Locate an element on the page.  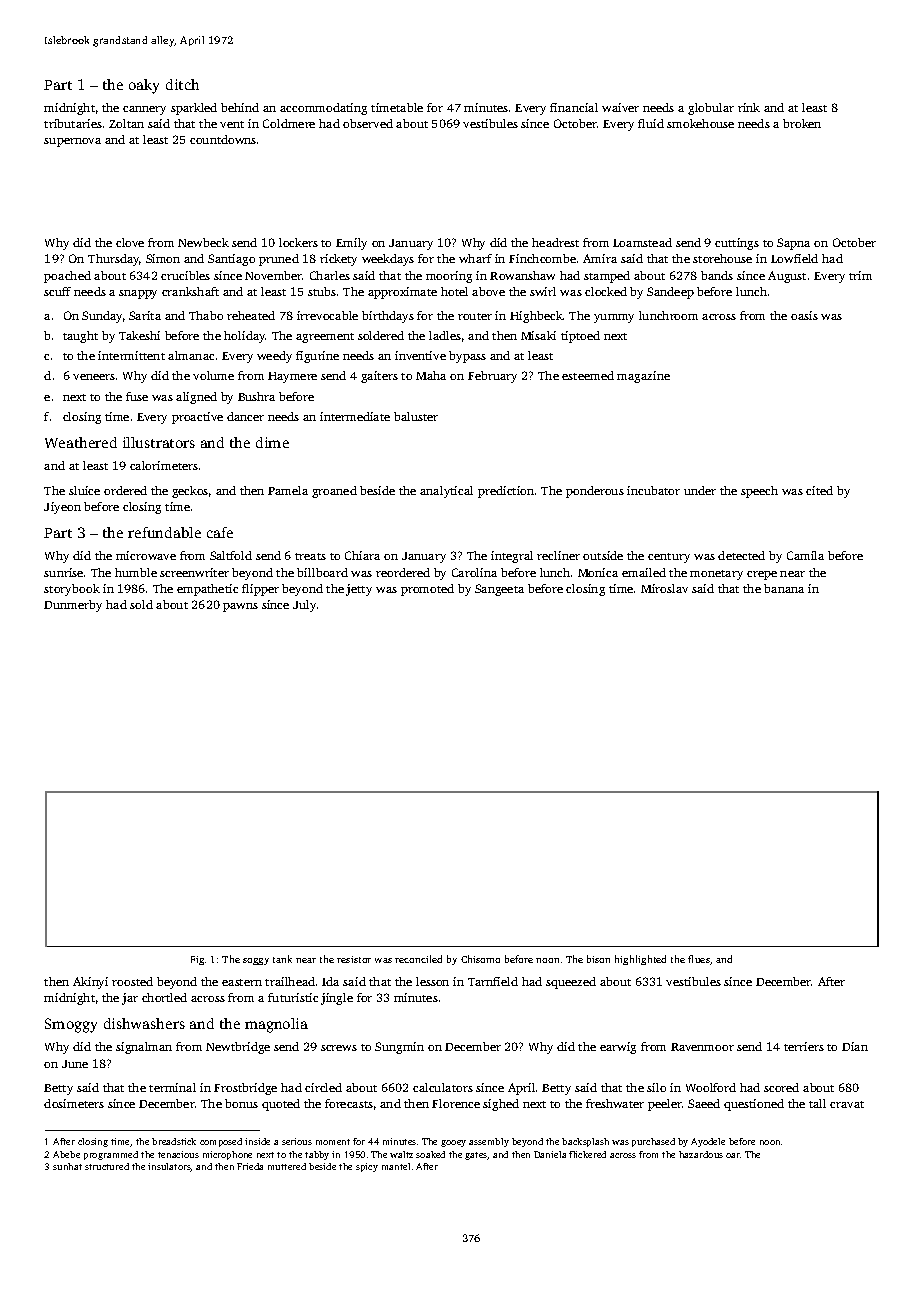
incubator is located at coordinates (653, 490).
